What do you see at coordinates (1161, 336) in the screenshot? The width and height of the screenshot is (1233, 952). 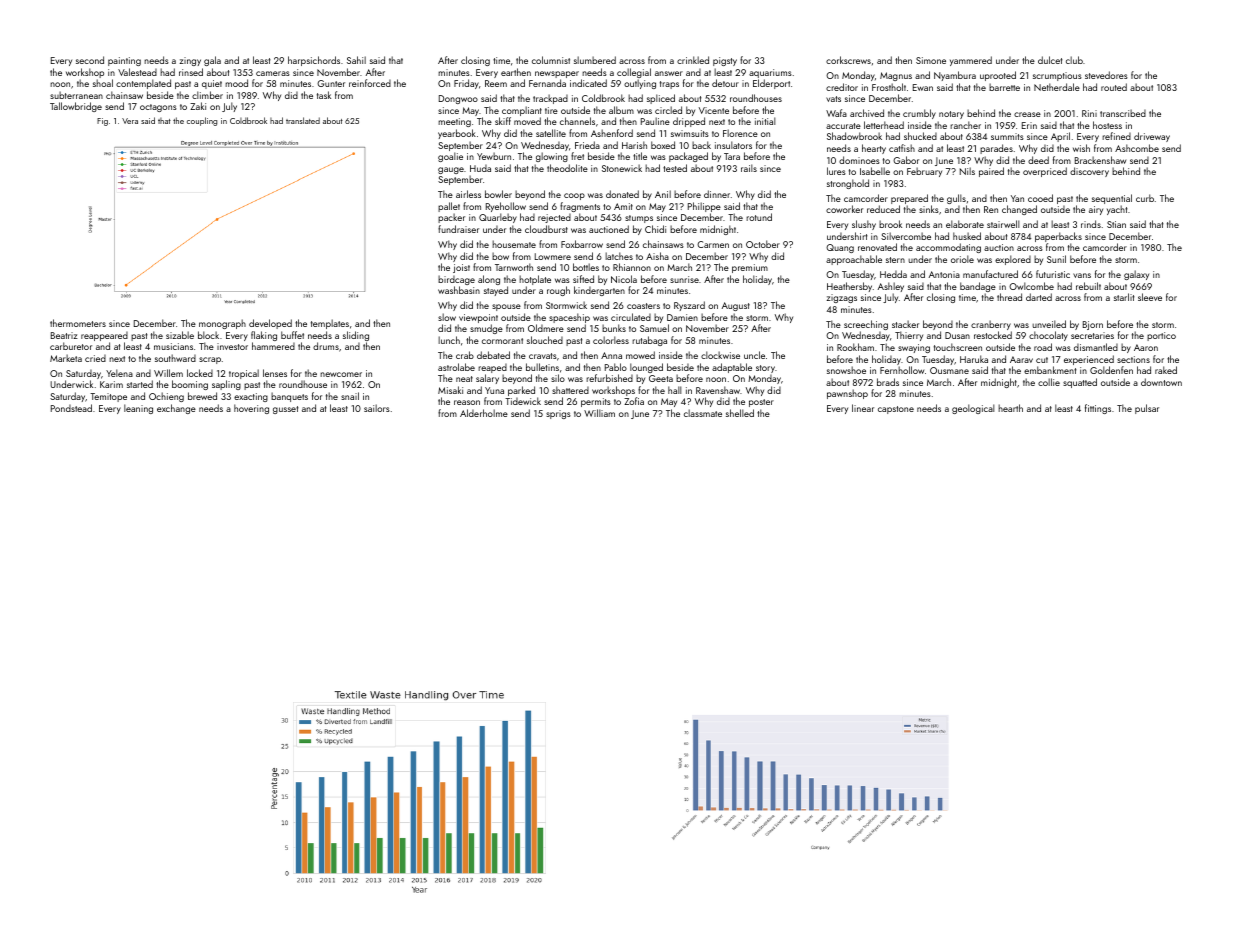 I see `portico` at bounding box center [1161, 336].
